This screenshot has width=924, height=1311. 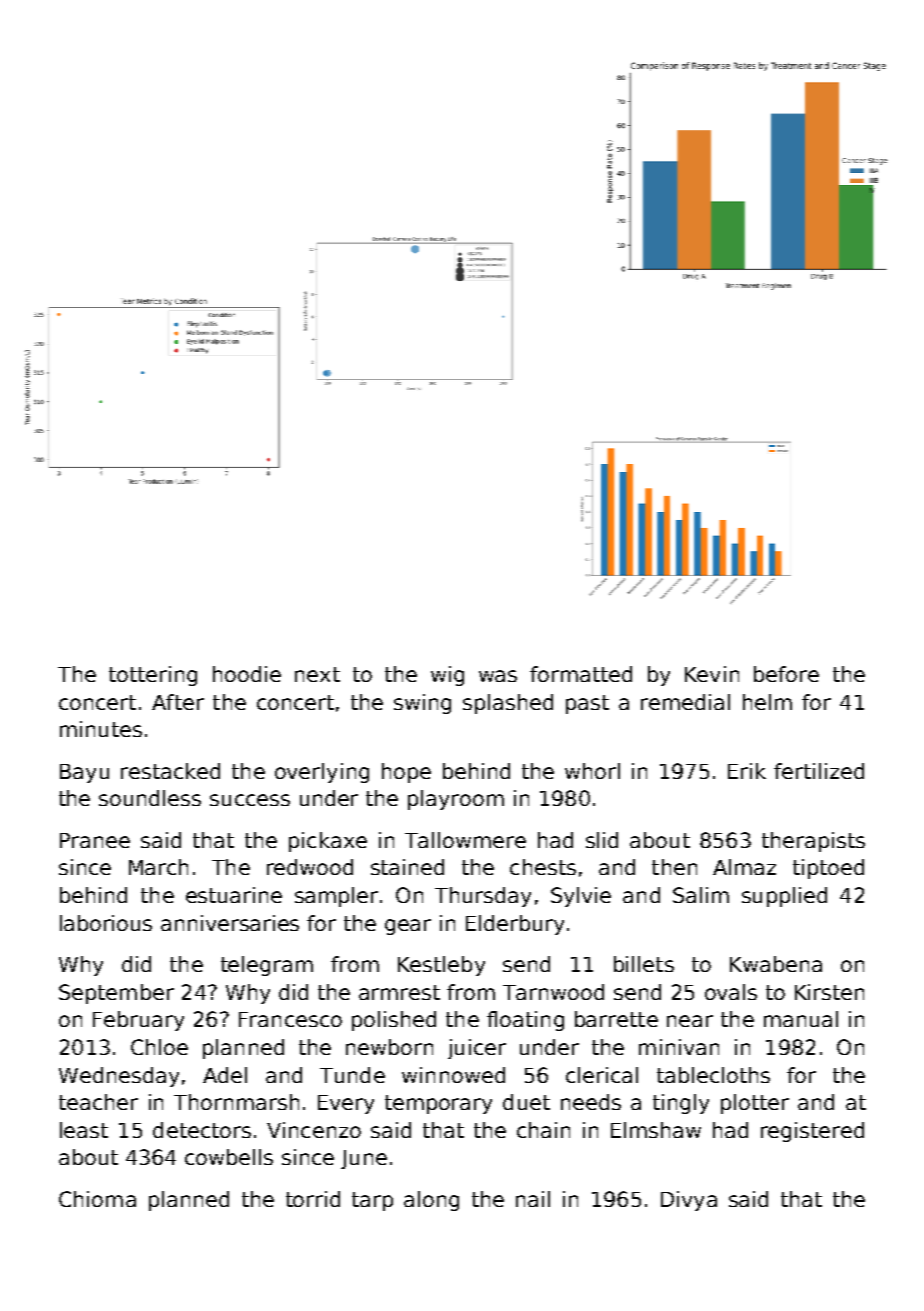 I want to click on tarp, so click(x=372, y=1201).
